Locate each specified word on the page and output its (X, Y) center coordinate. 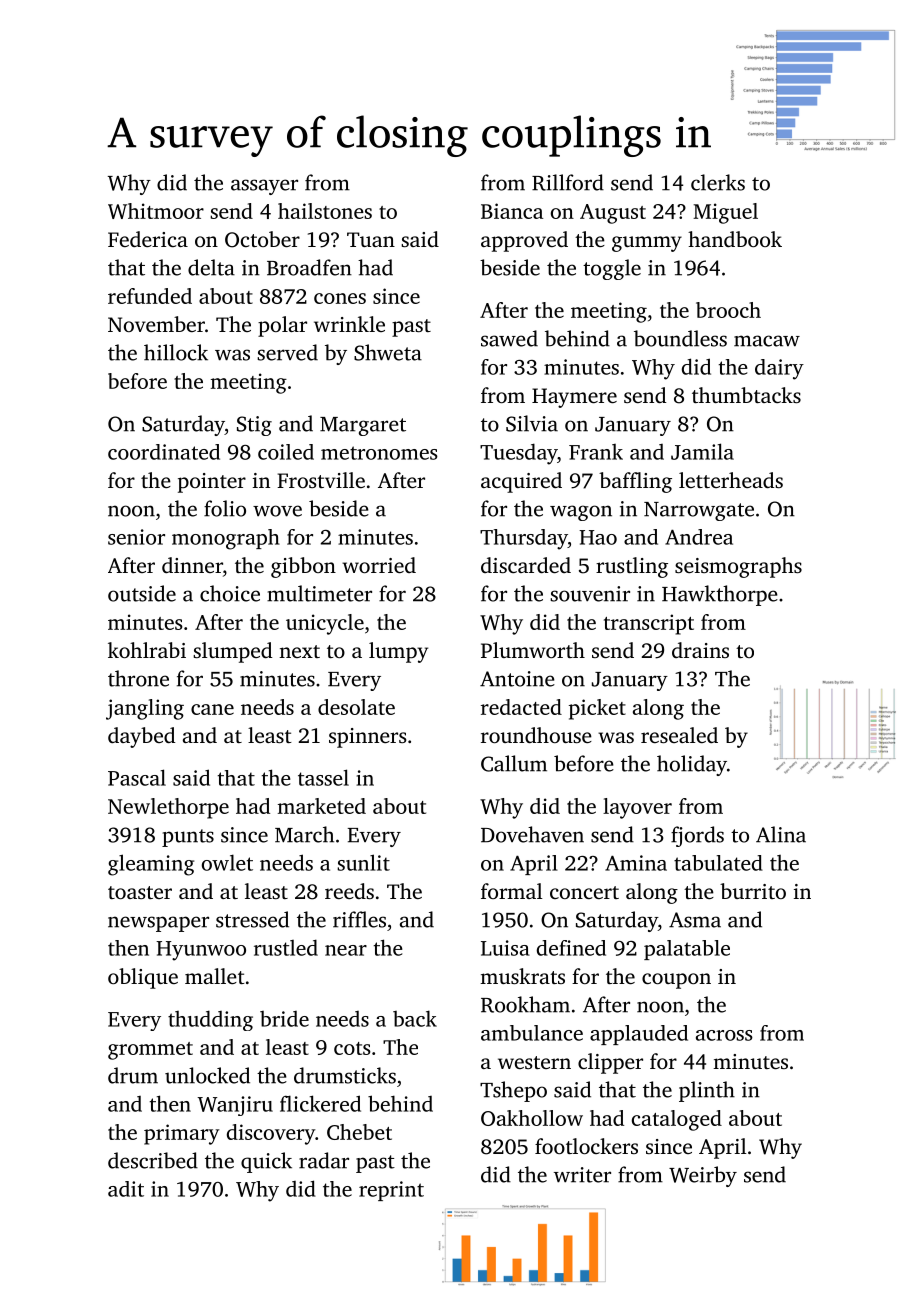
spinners (367, 738)
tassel (323, 777)
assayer (264, 187)
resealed (679, 735)
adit (126, 1189)
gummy (647, 244)
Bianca (512, 211)
